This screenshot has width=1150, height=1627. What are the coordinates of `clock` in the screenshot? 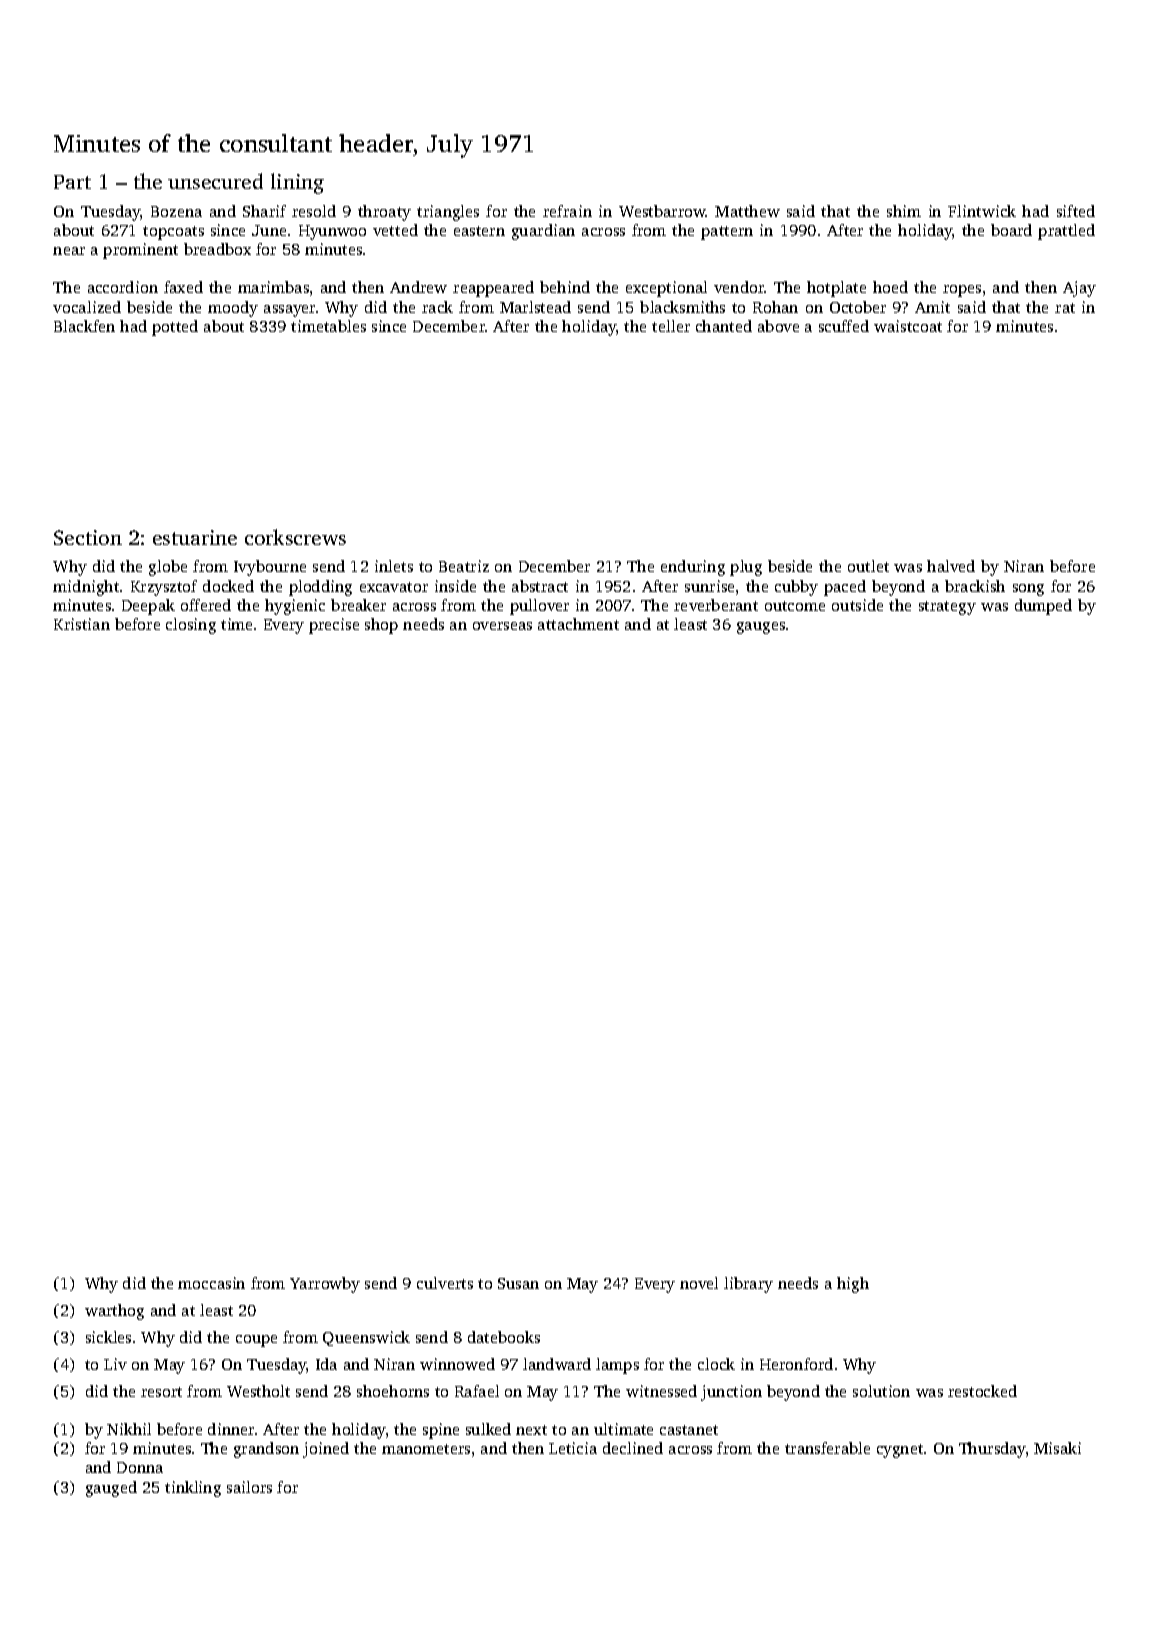 It's located at (716, 1364).
